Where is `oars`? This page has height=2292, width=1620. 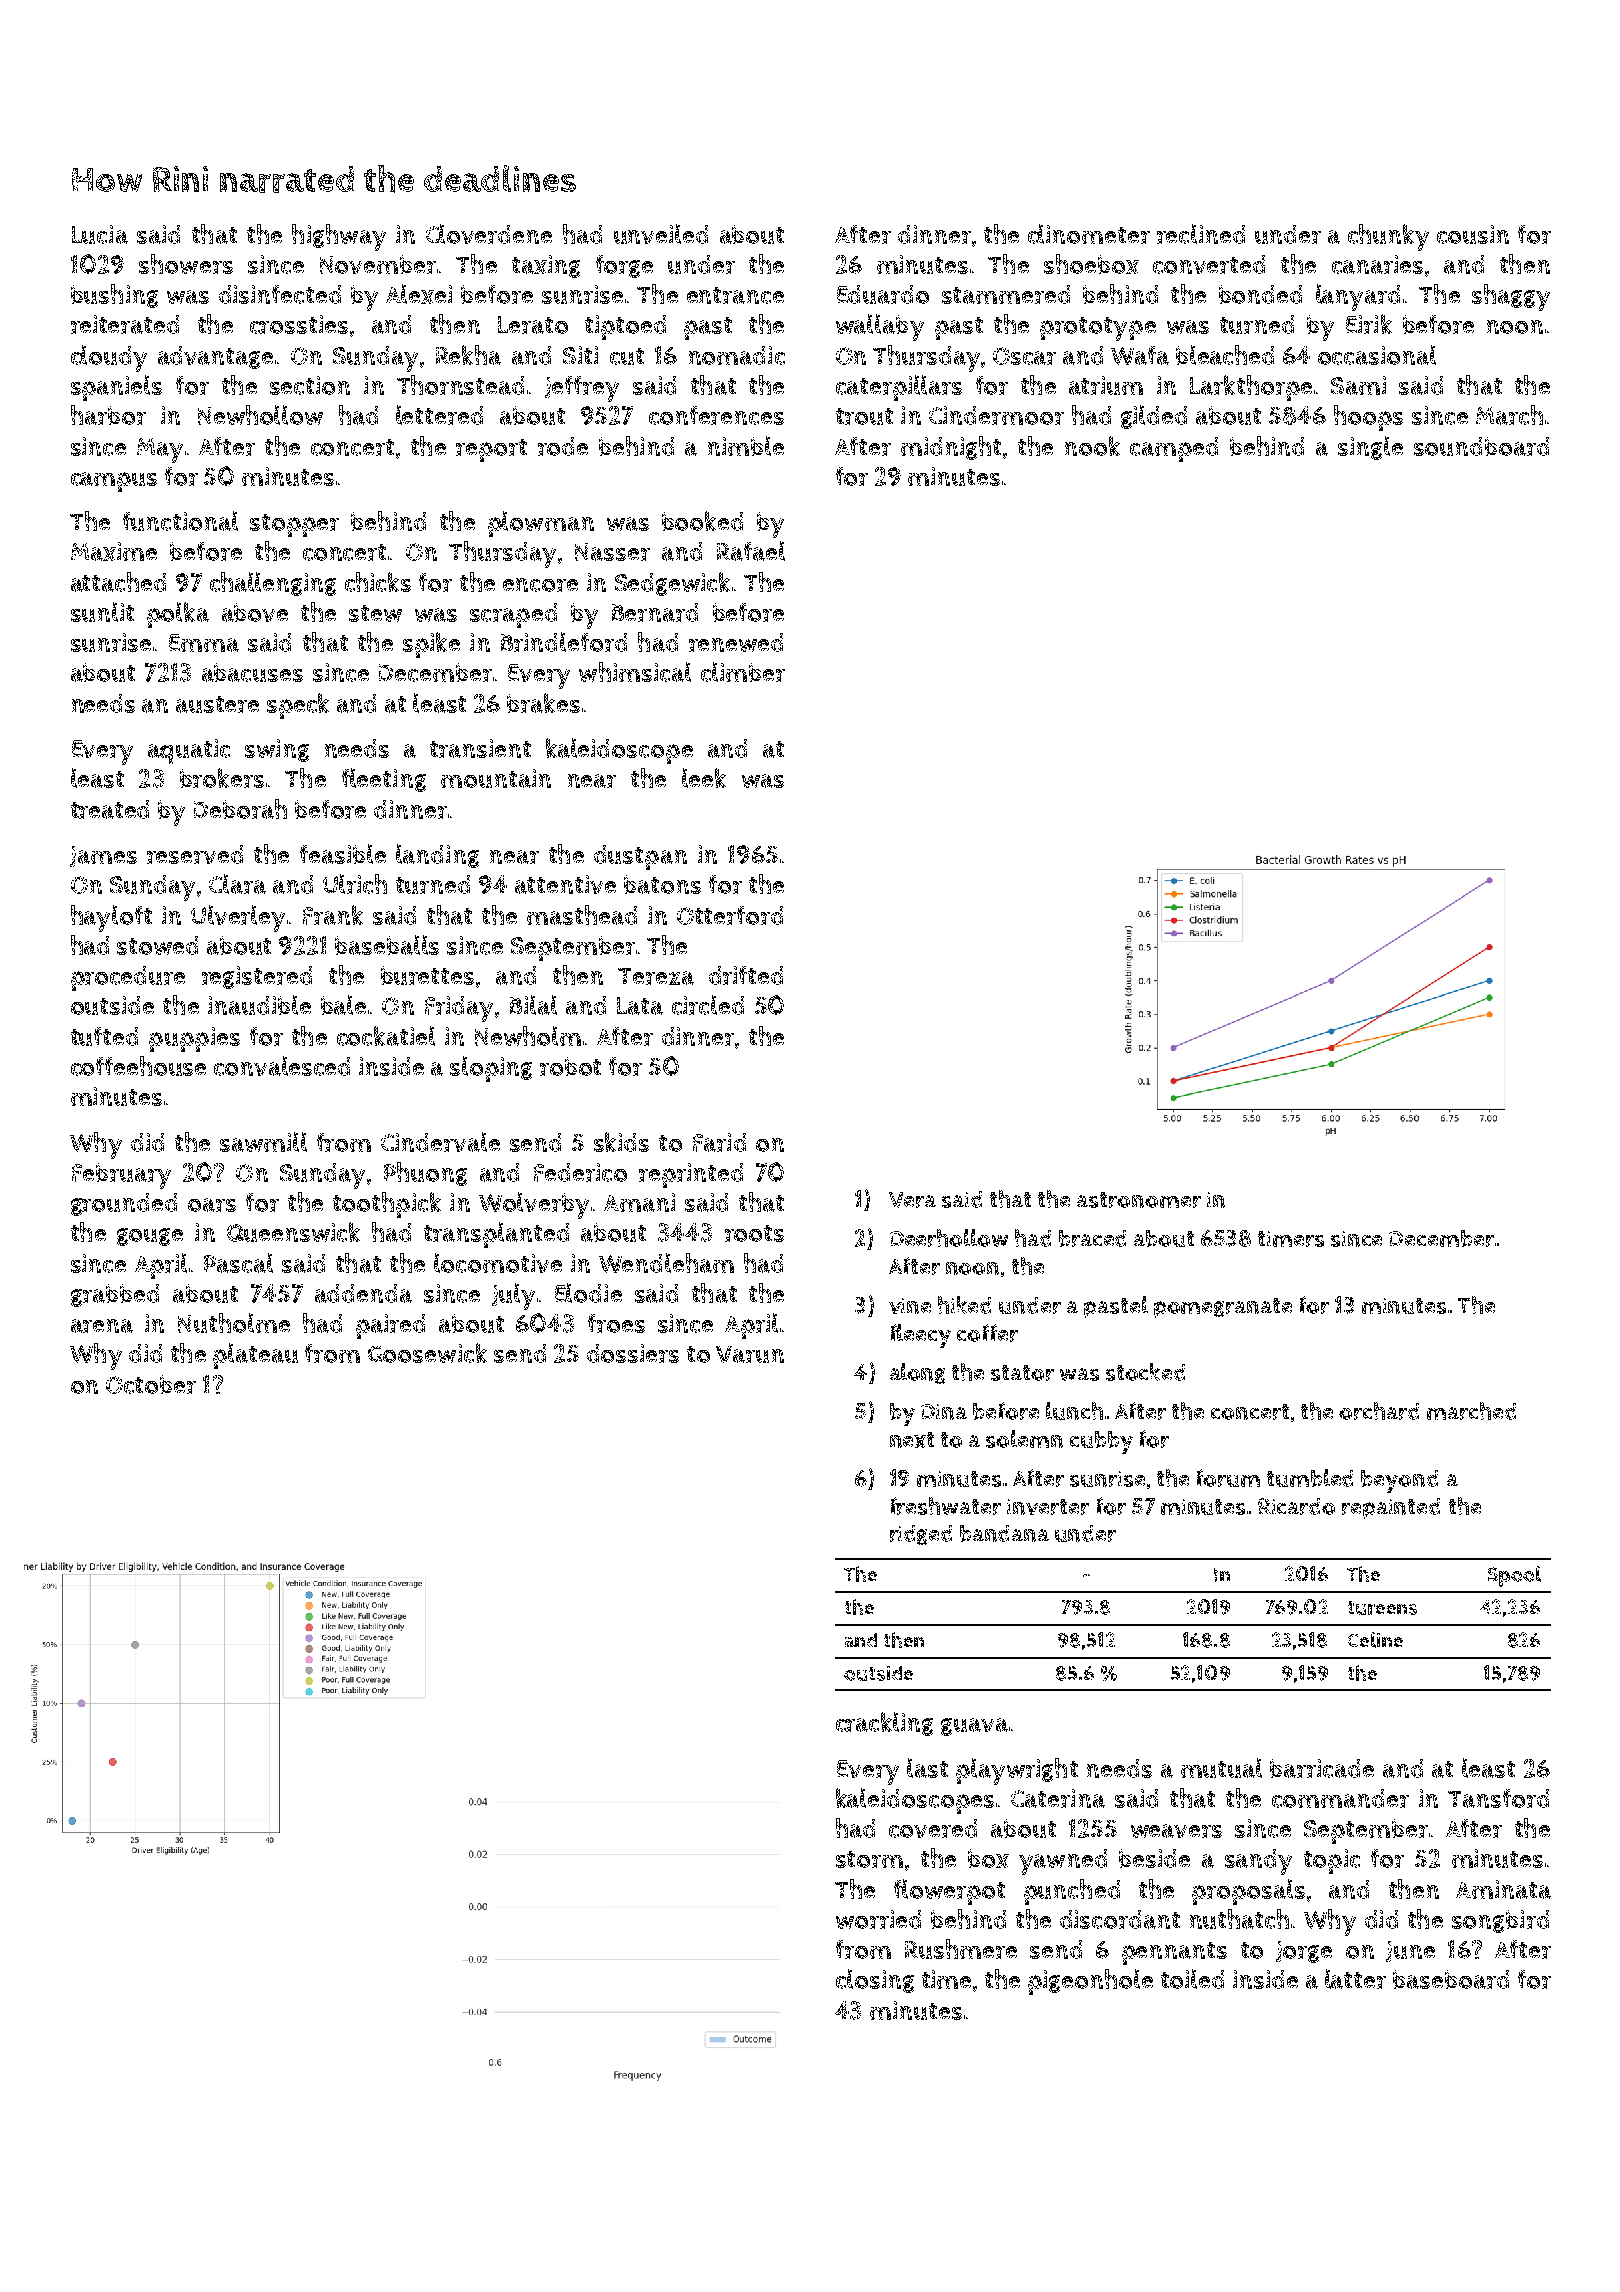 oars is located at coordinates (212, 1205).
